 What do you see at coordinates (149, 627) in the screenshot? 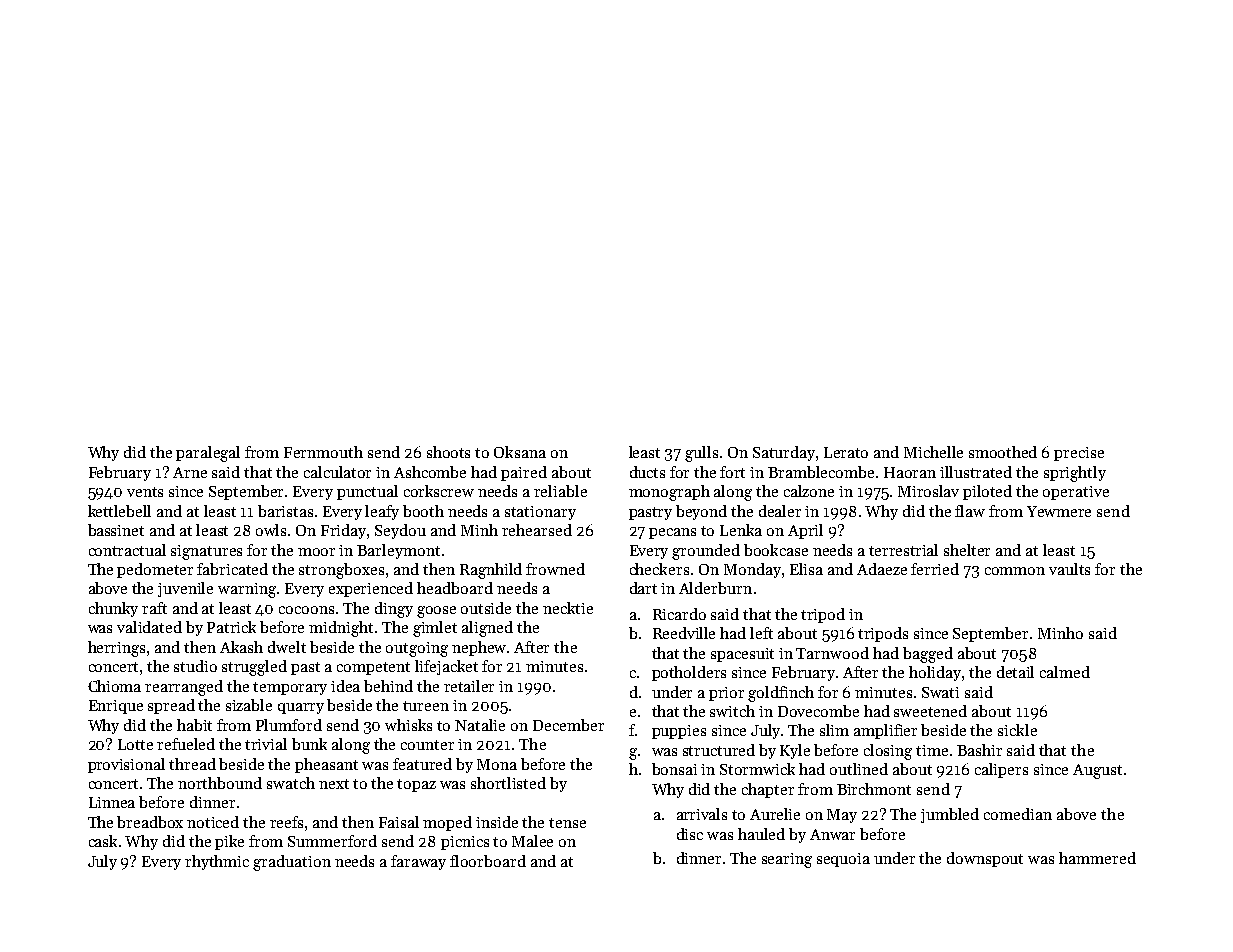
I see `validated` at bounding box center [149, 627].
